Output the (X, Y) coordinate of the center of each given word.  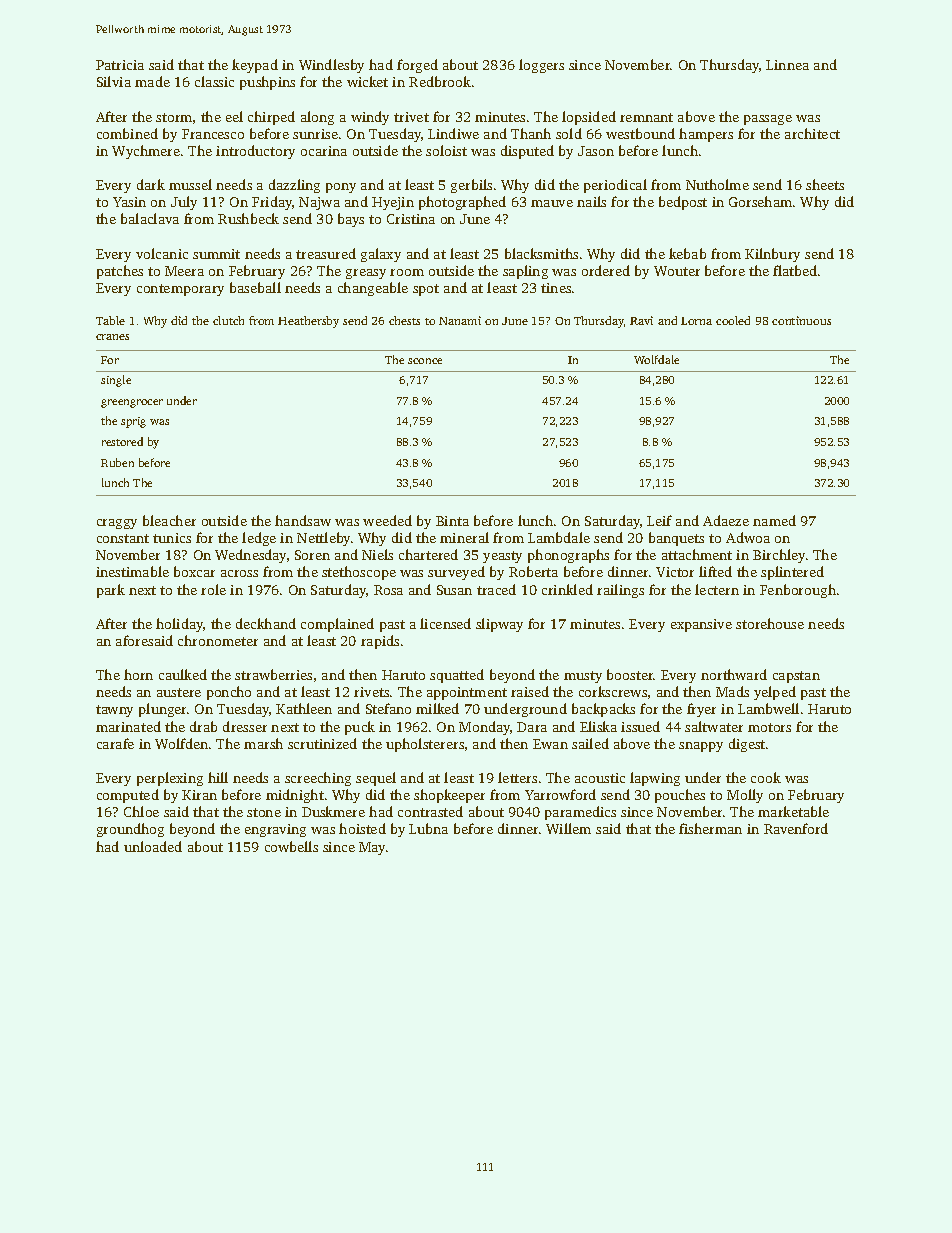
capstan (796, 677)
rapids (380, 642)
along (317, 118)
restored (122, 441)
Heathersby (308, 322)
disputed (527, 152)
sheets (825, 184)
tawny (114, 711)
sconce (425, 361)
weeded (387, 520)
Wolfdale (656, 359)
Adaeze (726, 520)
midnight (295, 796)
